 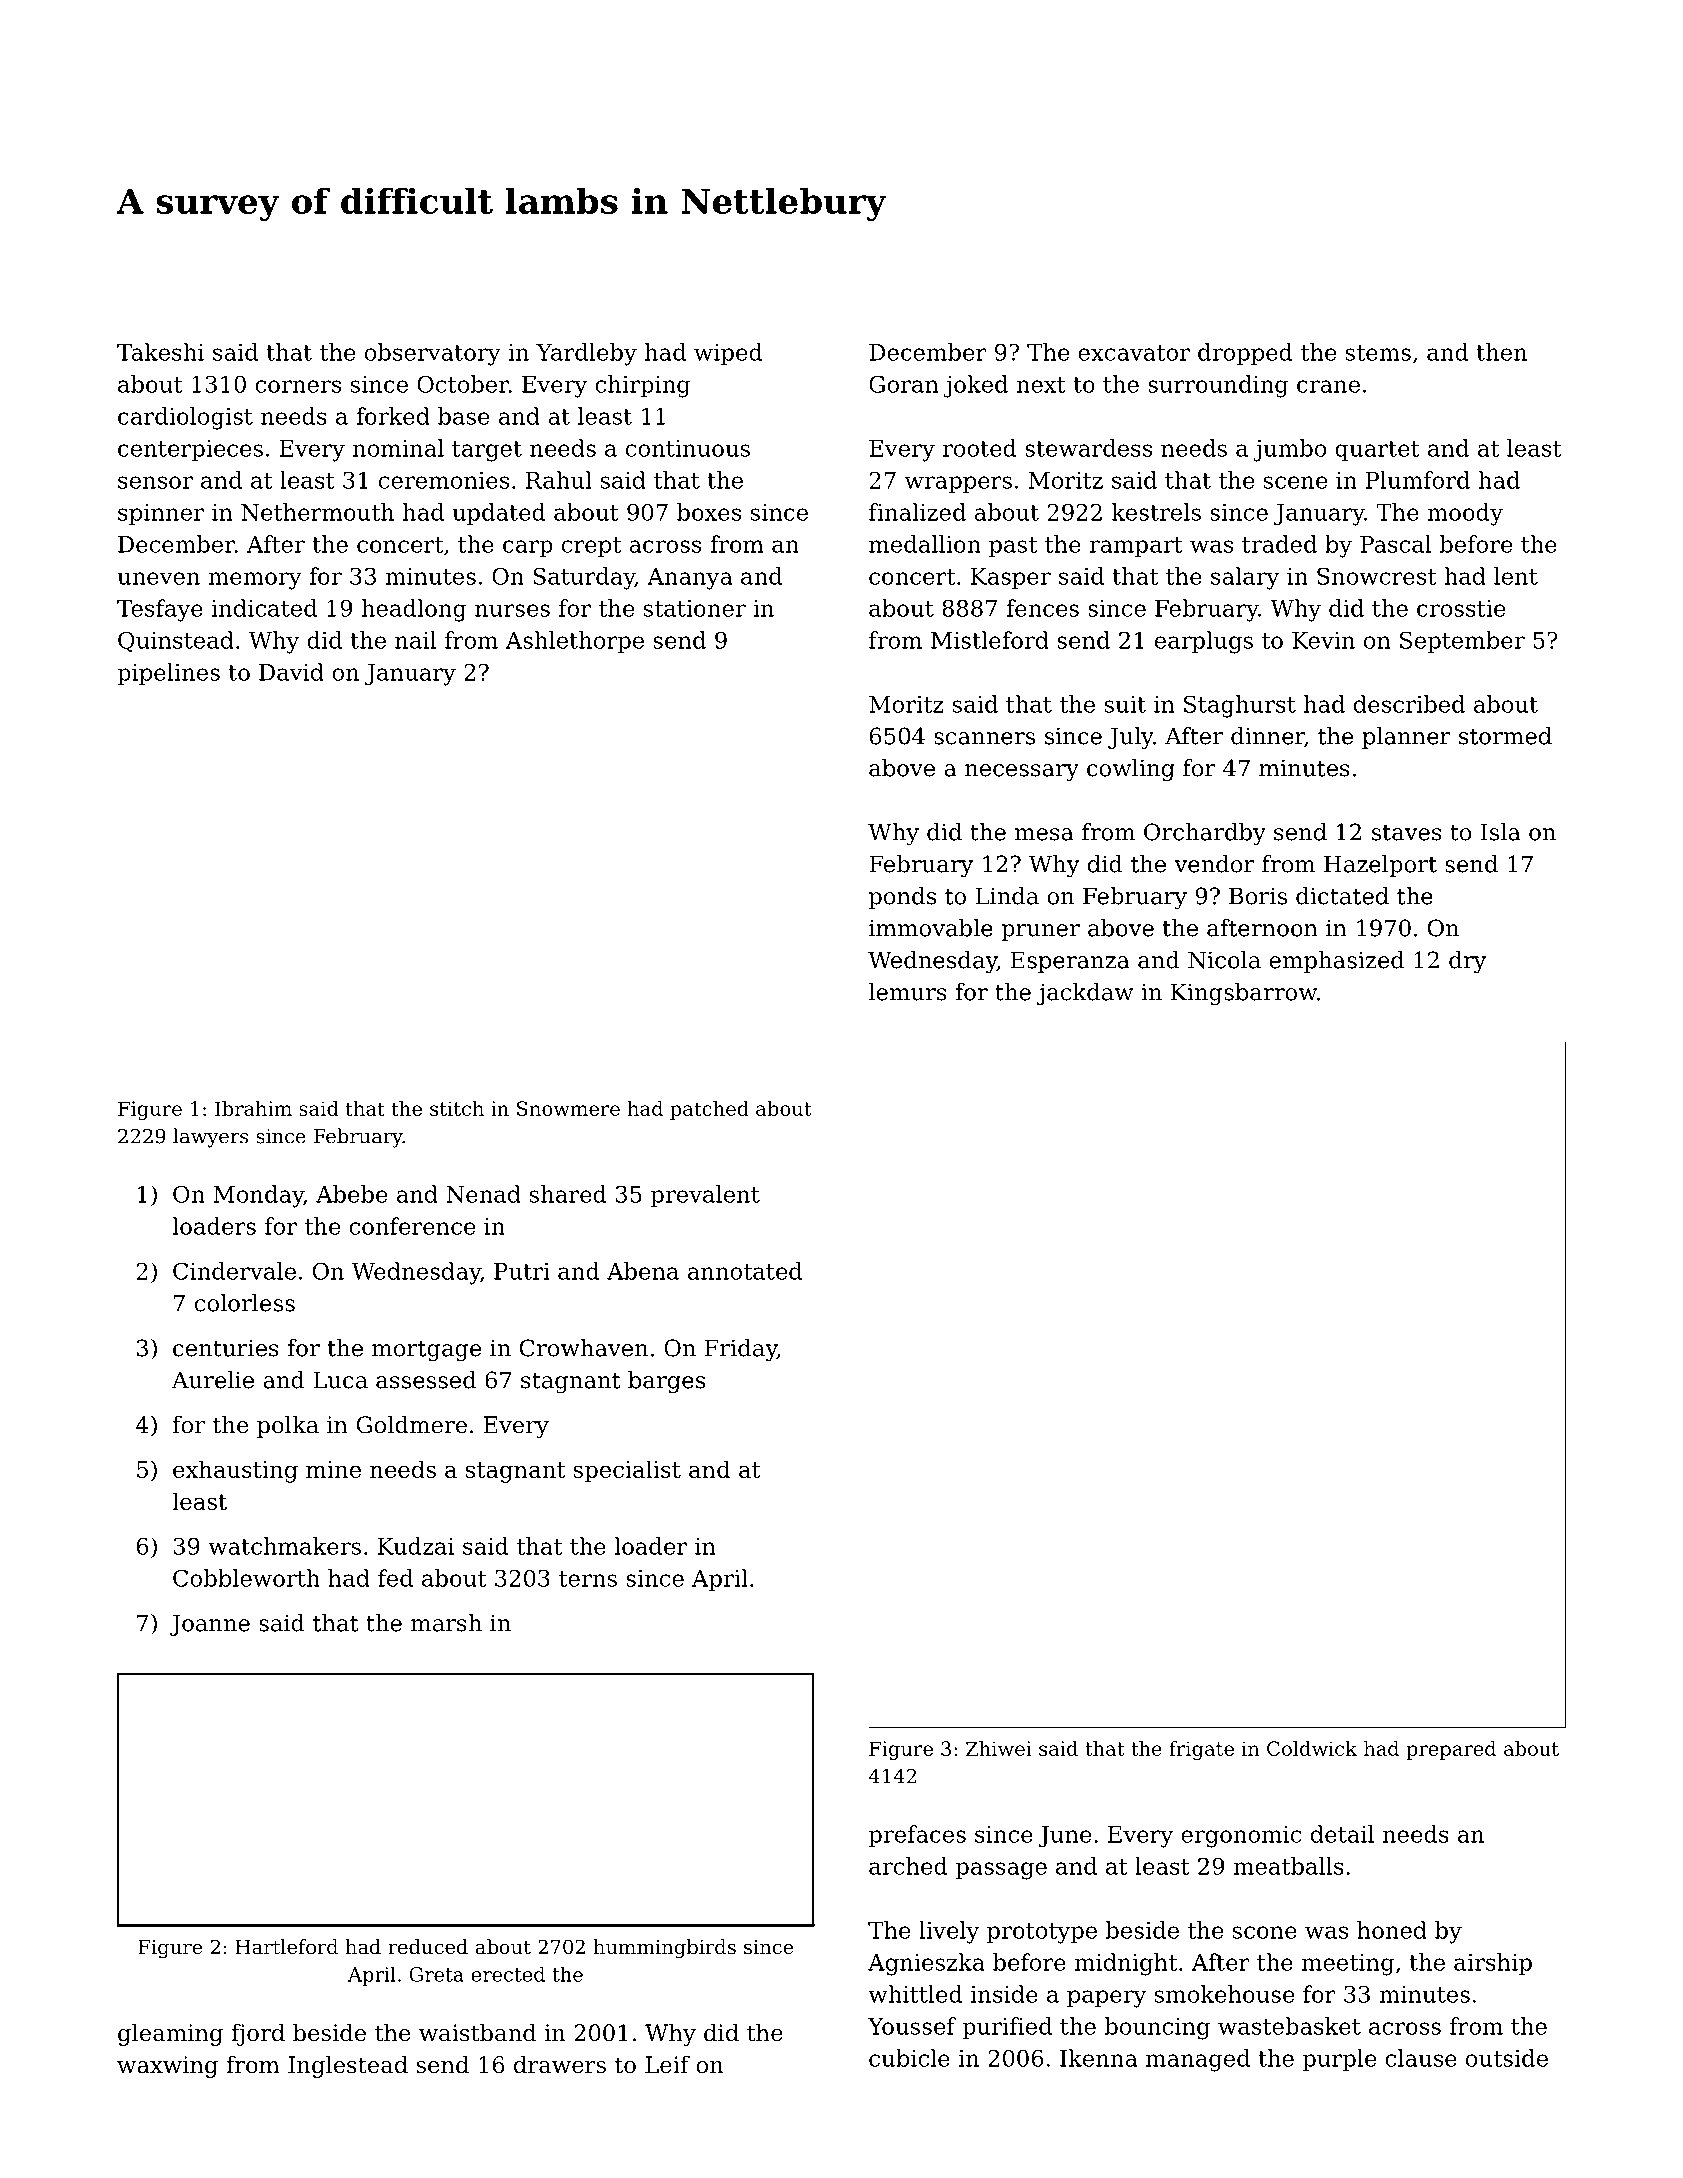 What do you see at coordinates (1395, 544) in the screenshot?
I see `Pascal` at bounding box center [1395, 544].
